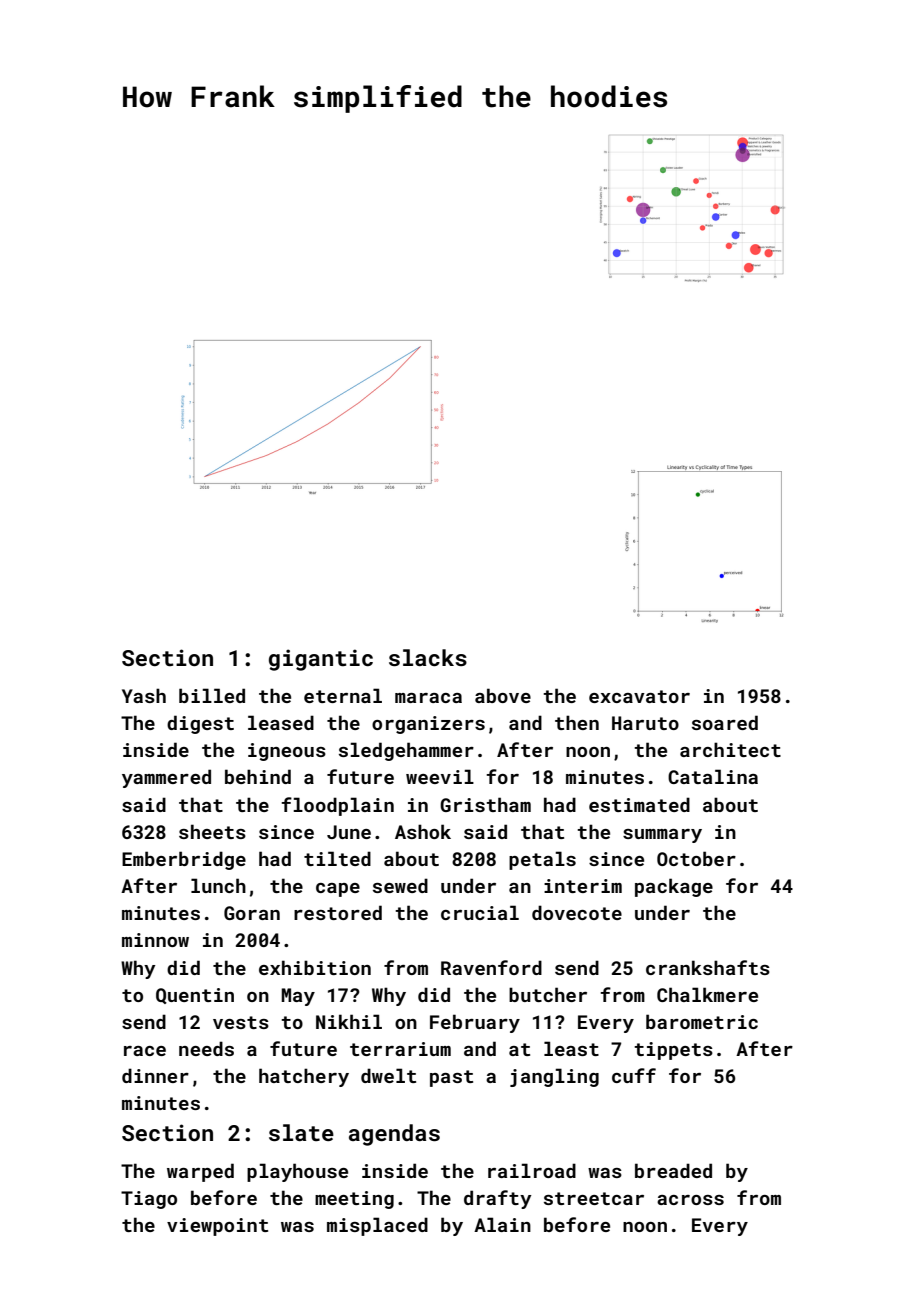  Describe the element at coordinates (377, 1226) in the screenshot. I see `misplaced` at that location.
